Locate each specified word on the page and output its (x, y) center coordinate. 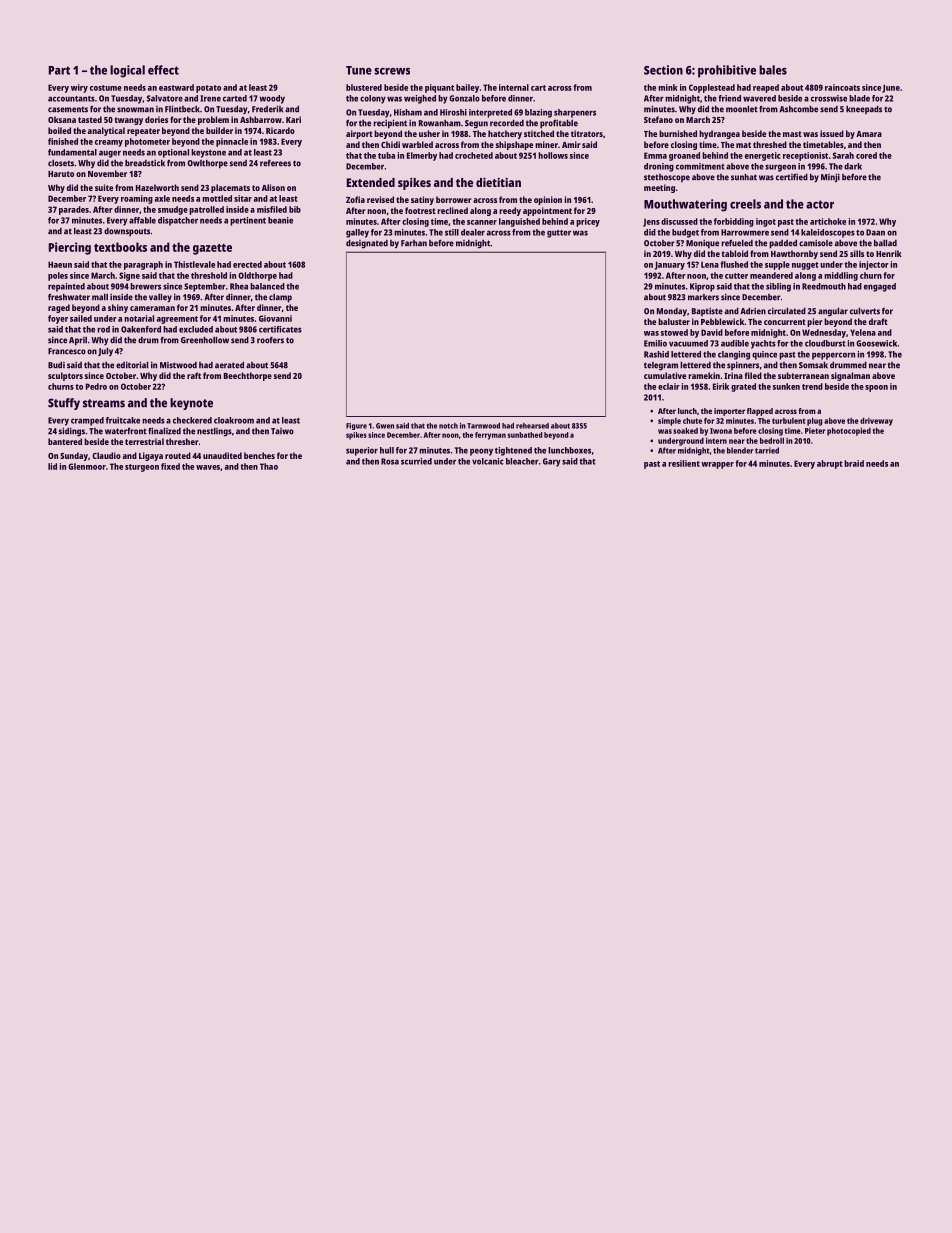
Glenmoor (87, 466)
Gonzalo (464, 98)
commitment (700, 166)
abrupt (830, 464)
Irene (210, 98)
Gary (552, 462)
